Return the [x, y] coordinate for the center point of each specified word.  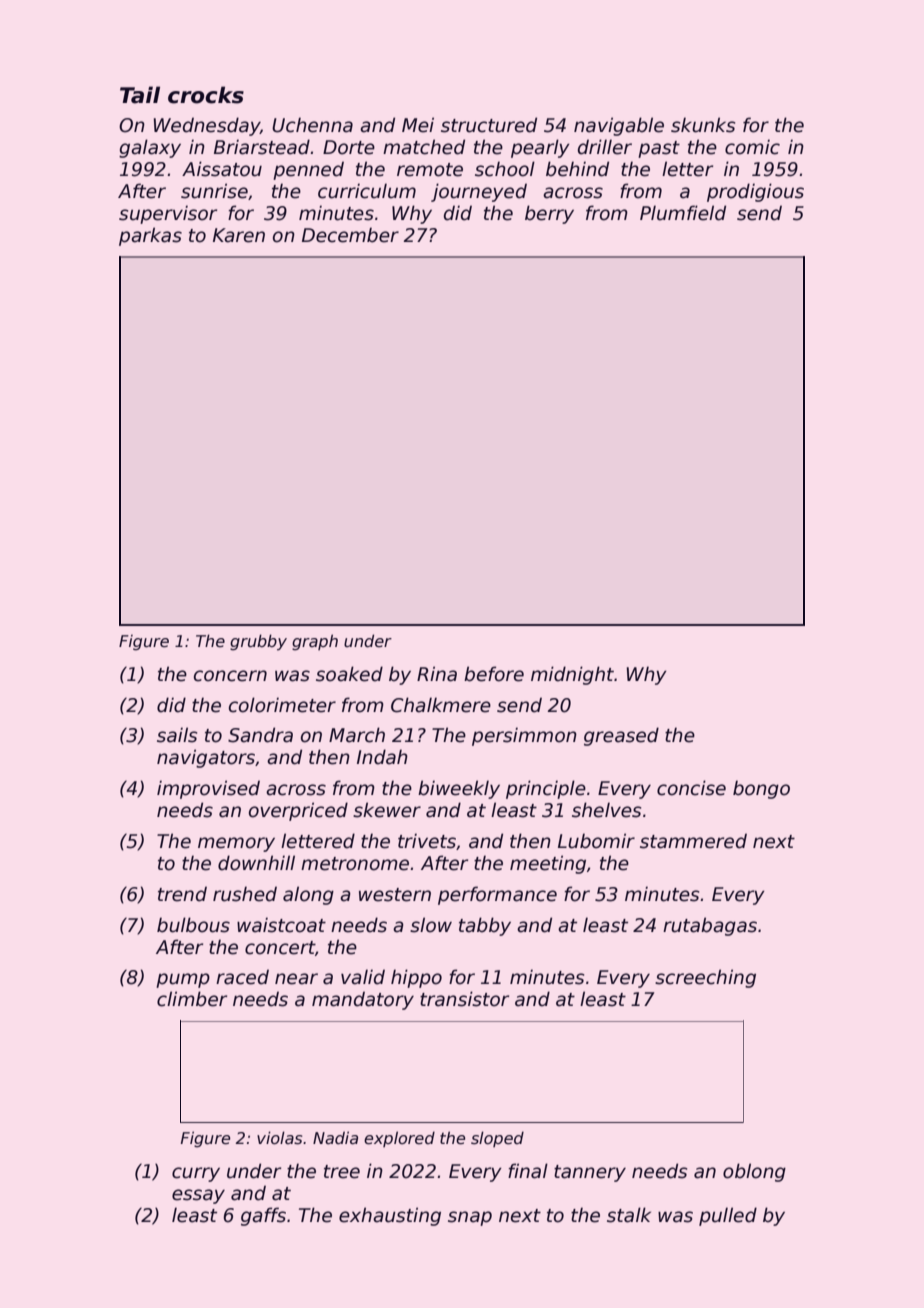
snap [470, 1218]
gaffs [263, 1216]
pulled [728, 1216]
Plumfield [683, 213]
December [350, 235]
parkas [150, 236]
